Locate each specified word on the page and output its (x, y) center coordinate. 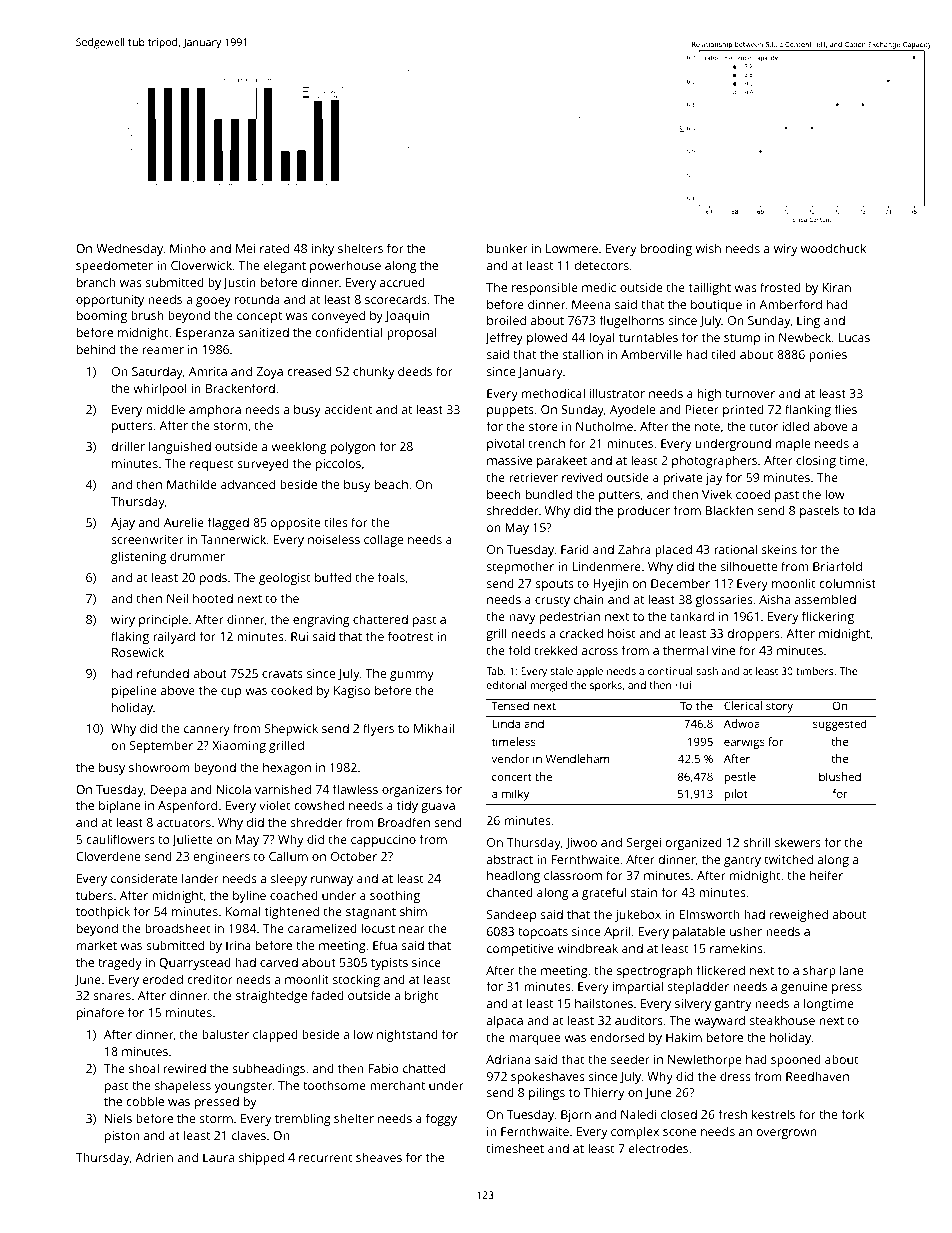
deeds (415, 371)
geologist (285, 578)
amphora (215, 410)
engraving (321, 621)
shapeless (183, 1086)
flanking (808, 410)
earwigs (744, 743)
